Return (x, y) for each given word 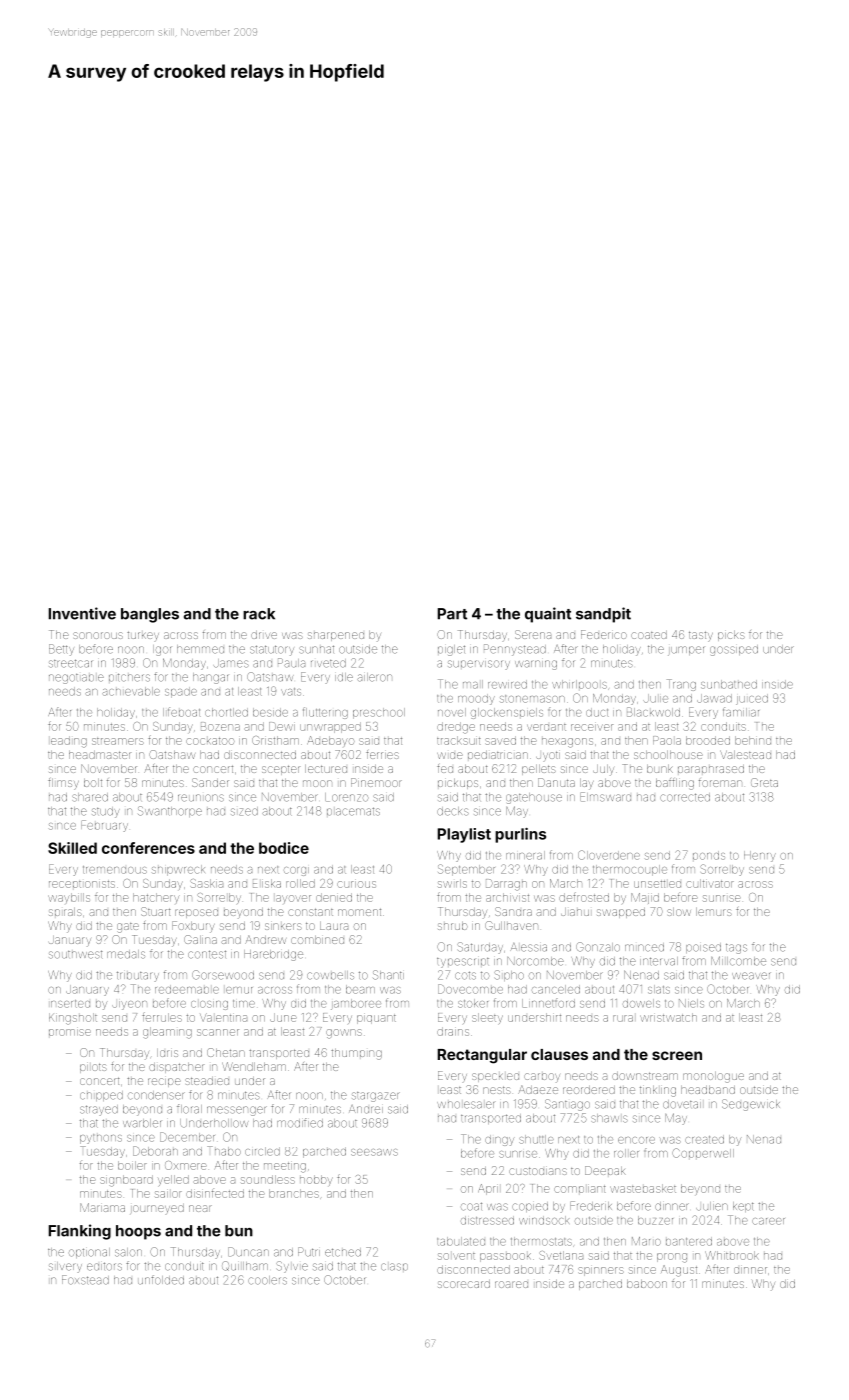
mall (473, 684)
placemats (353, 811)
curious (356, 884)
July (603, 770)
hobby (316, 1180)
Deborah (155, 1151)
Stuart (156, 911)
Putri (309, 1252)
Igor (162, 650)
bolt (93, 783)
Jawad (714, 698)
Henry (760, 856)
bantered (689, 1241)
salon (128, 1252)
